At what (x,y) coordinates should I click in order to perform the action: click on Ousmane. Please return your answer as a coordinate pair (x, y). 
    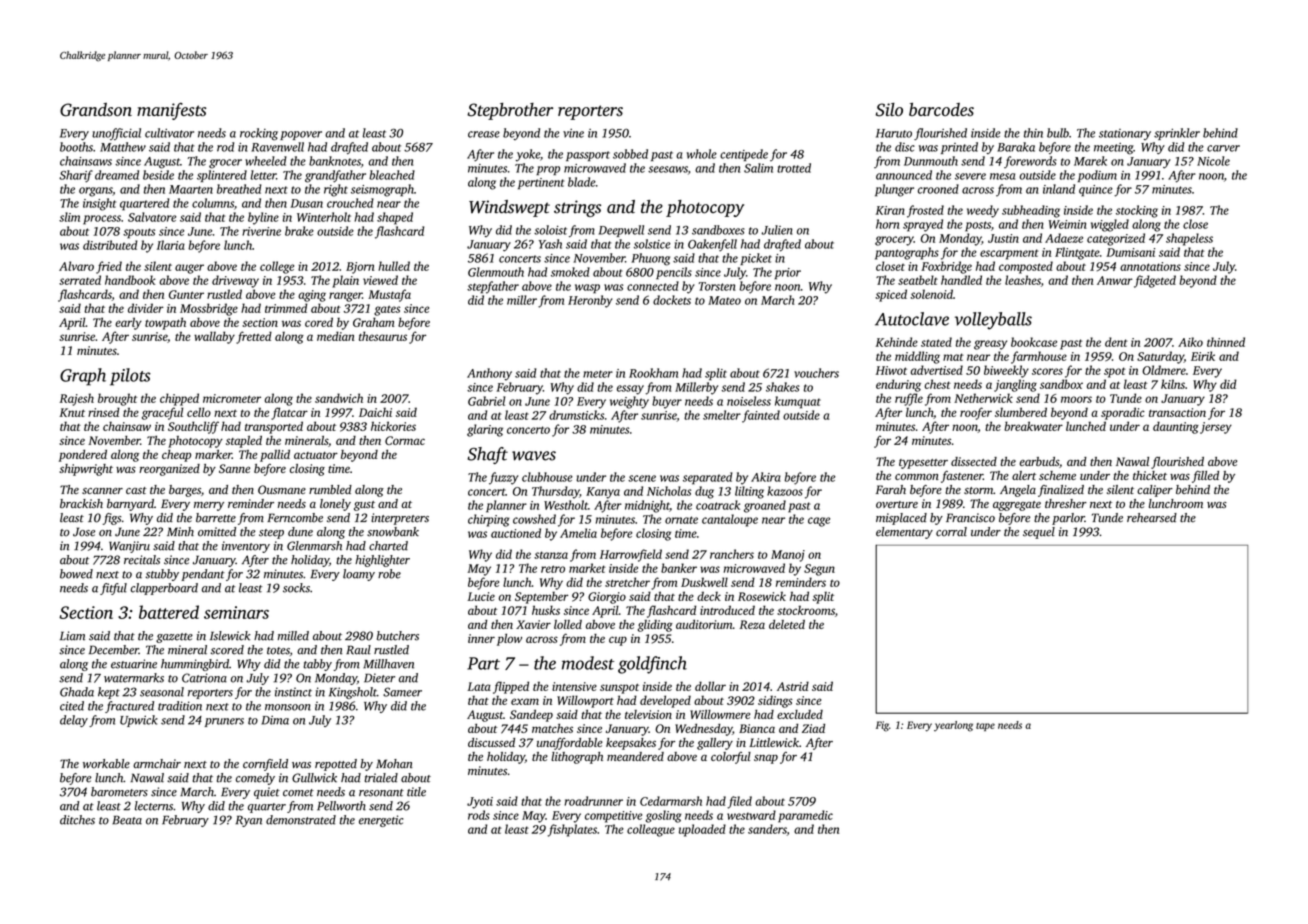
    Looking at the image, I should click on (282, 490).
